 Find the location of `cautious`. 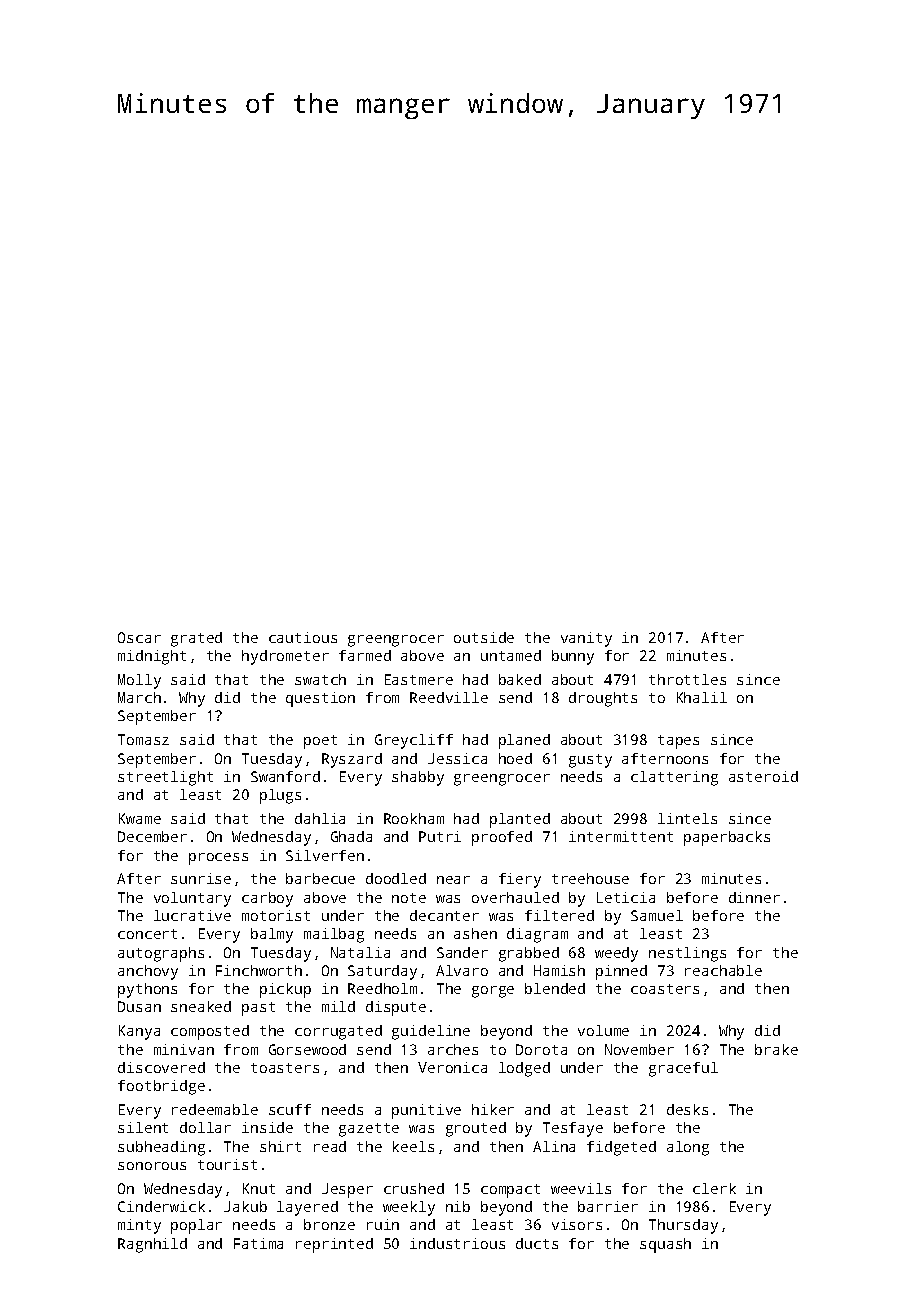

cautious is located at coordinates (303, 637).
